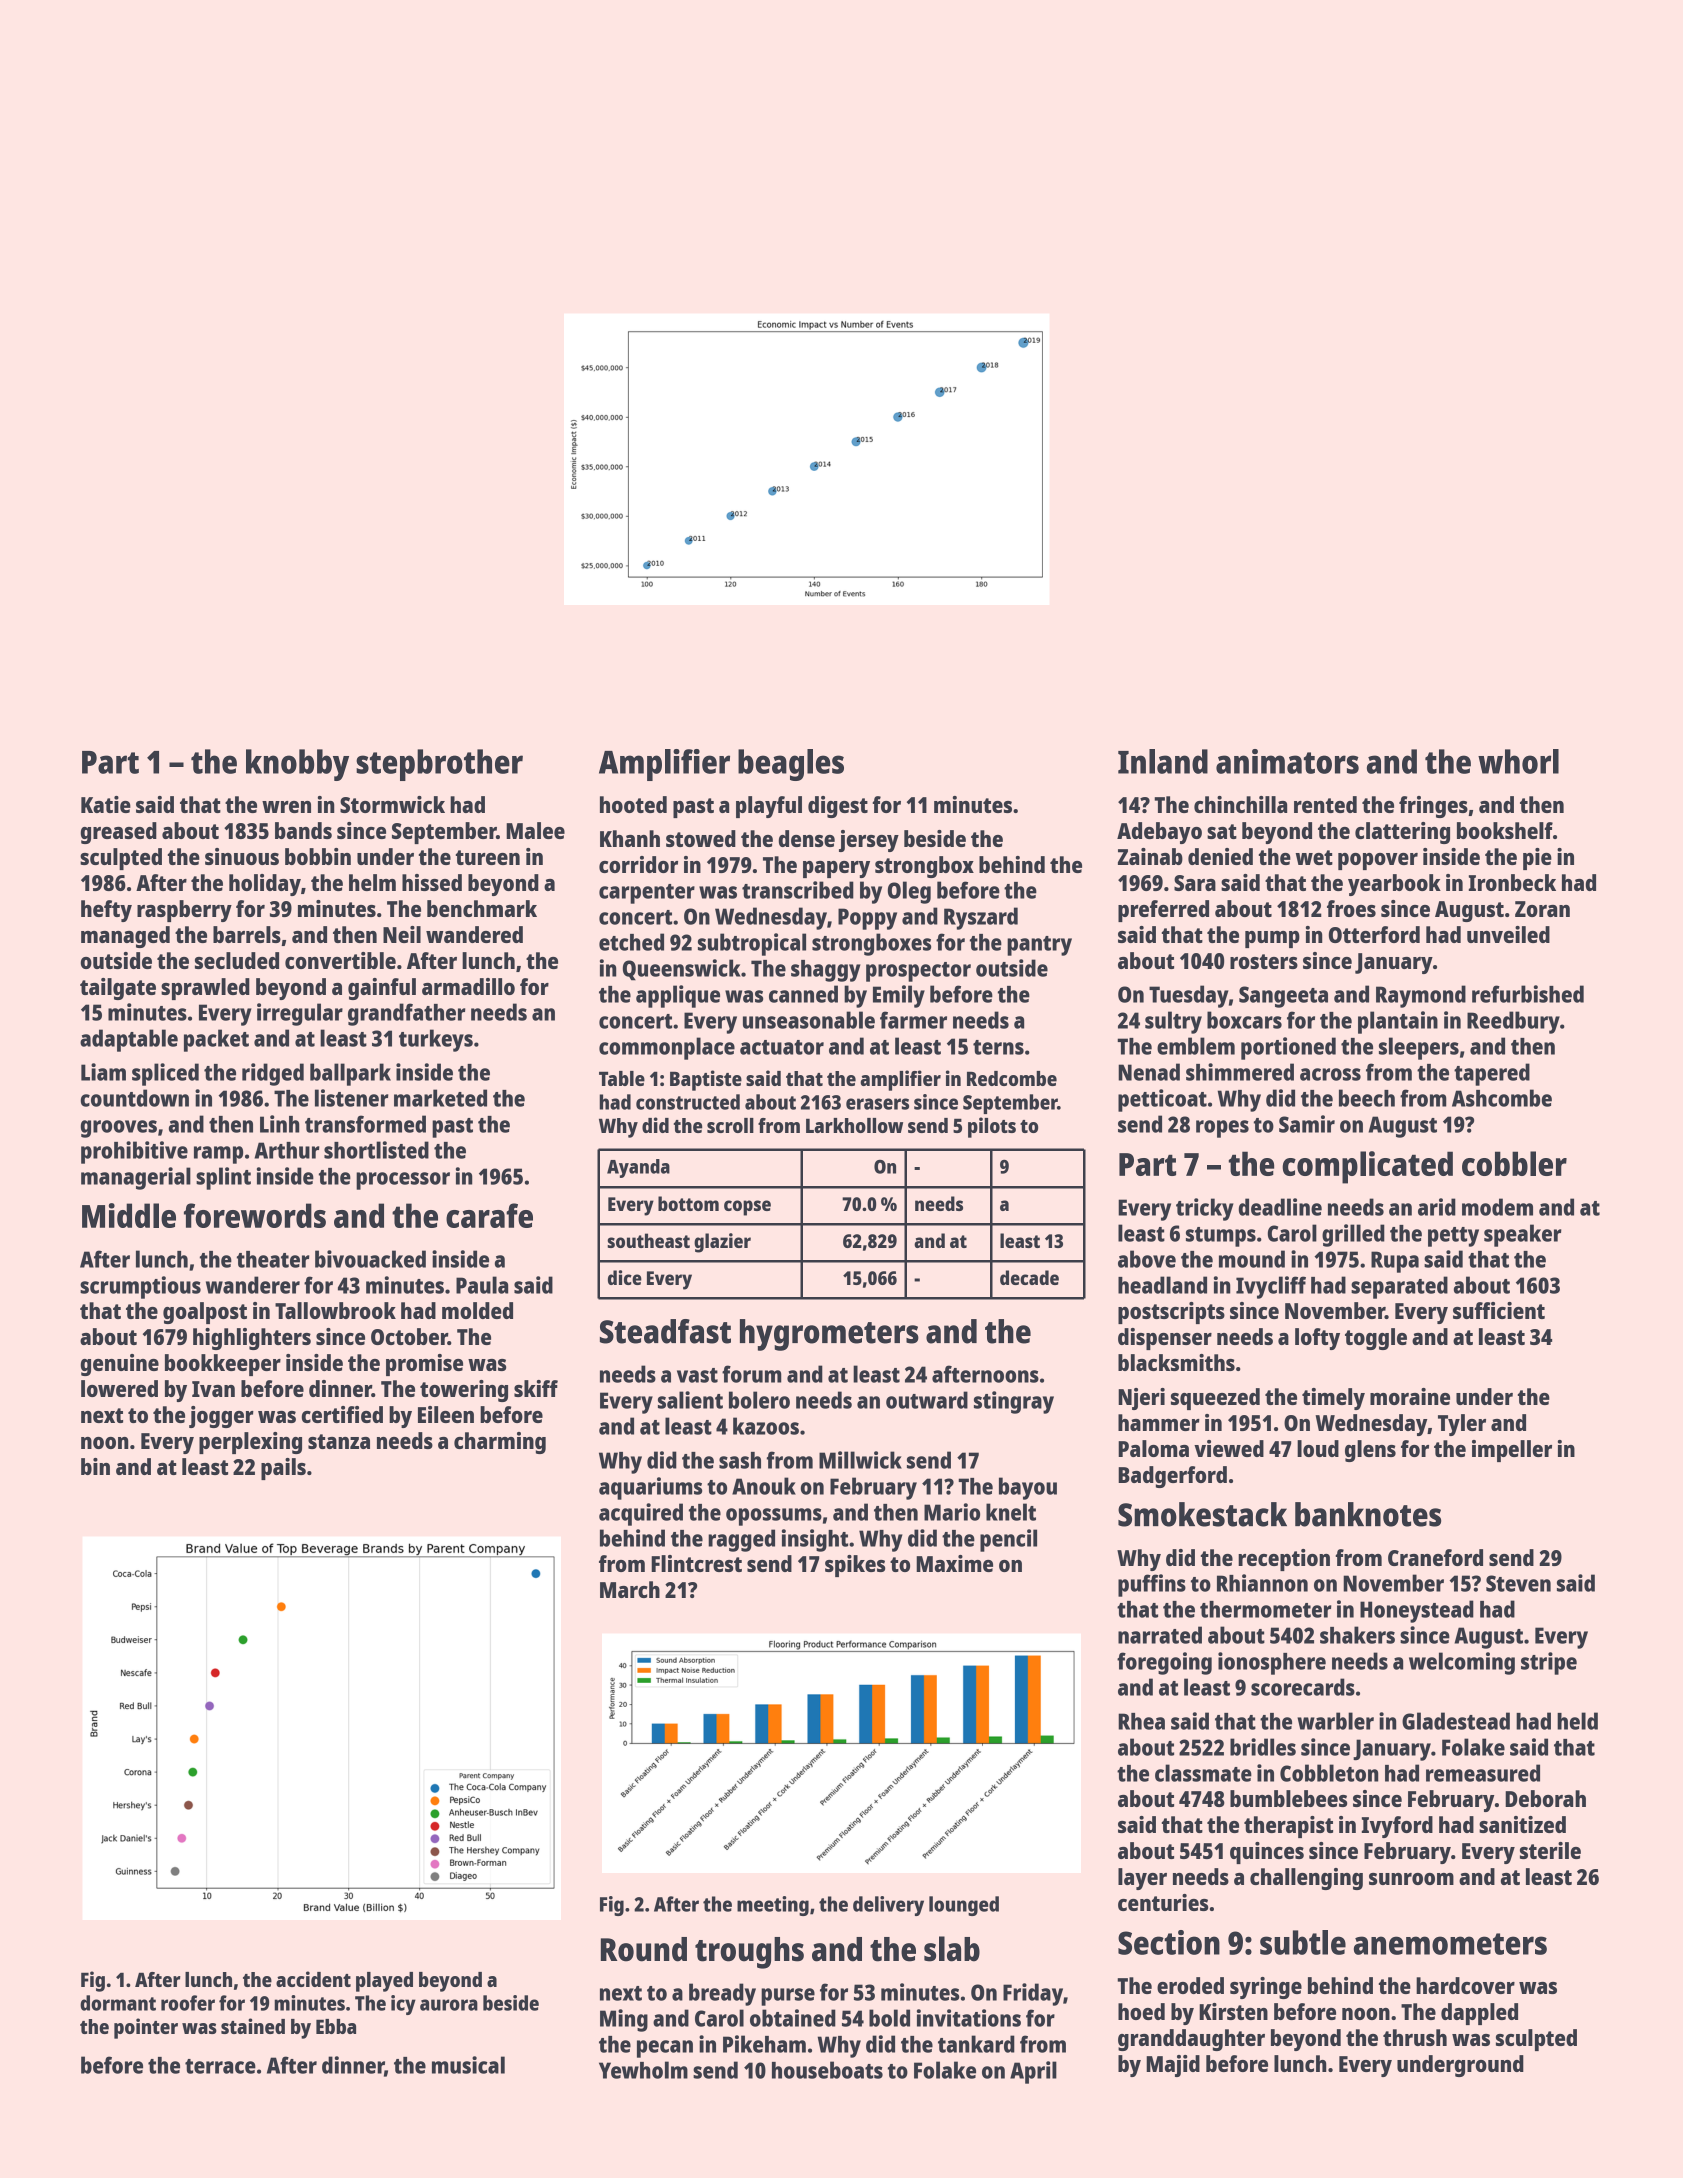 The width and height of the screenshot is (1683, 2178). Describe the element at coordinates (1029, 1277) in the screenshot. I see `decade` at that location.
